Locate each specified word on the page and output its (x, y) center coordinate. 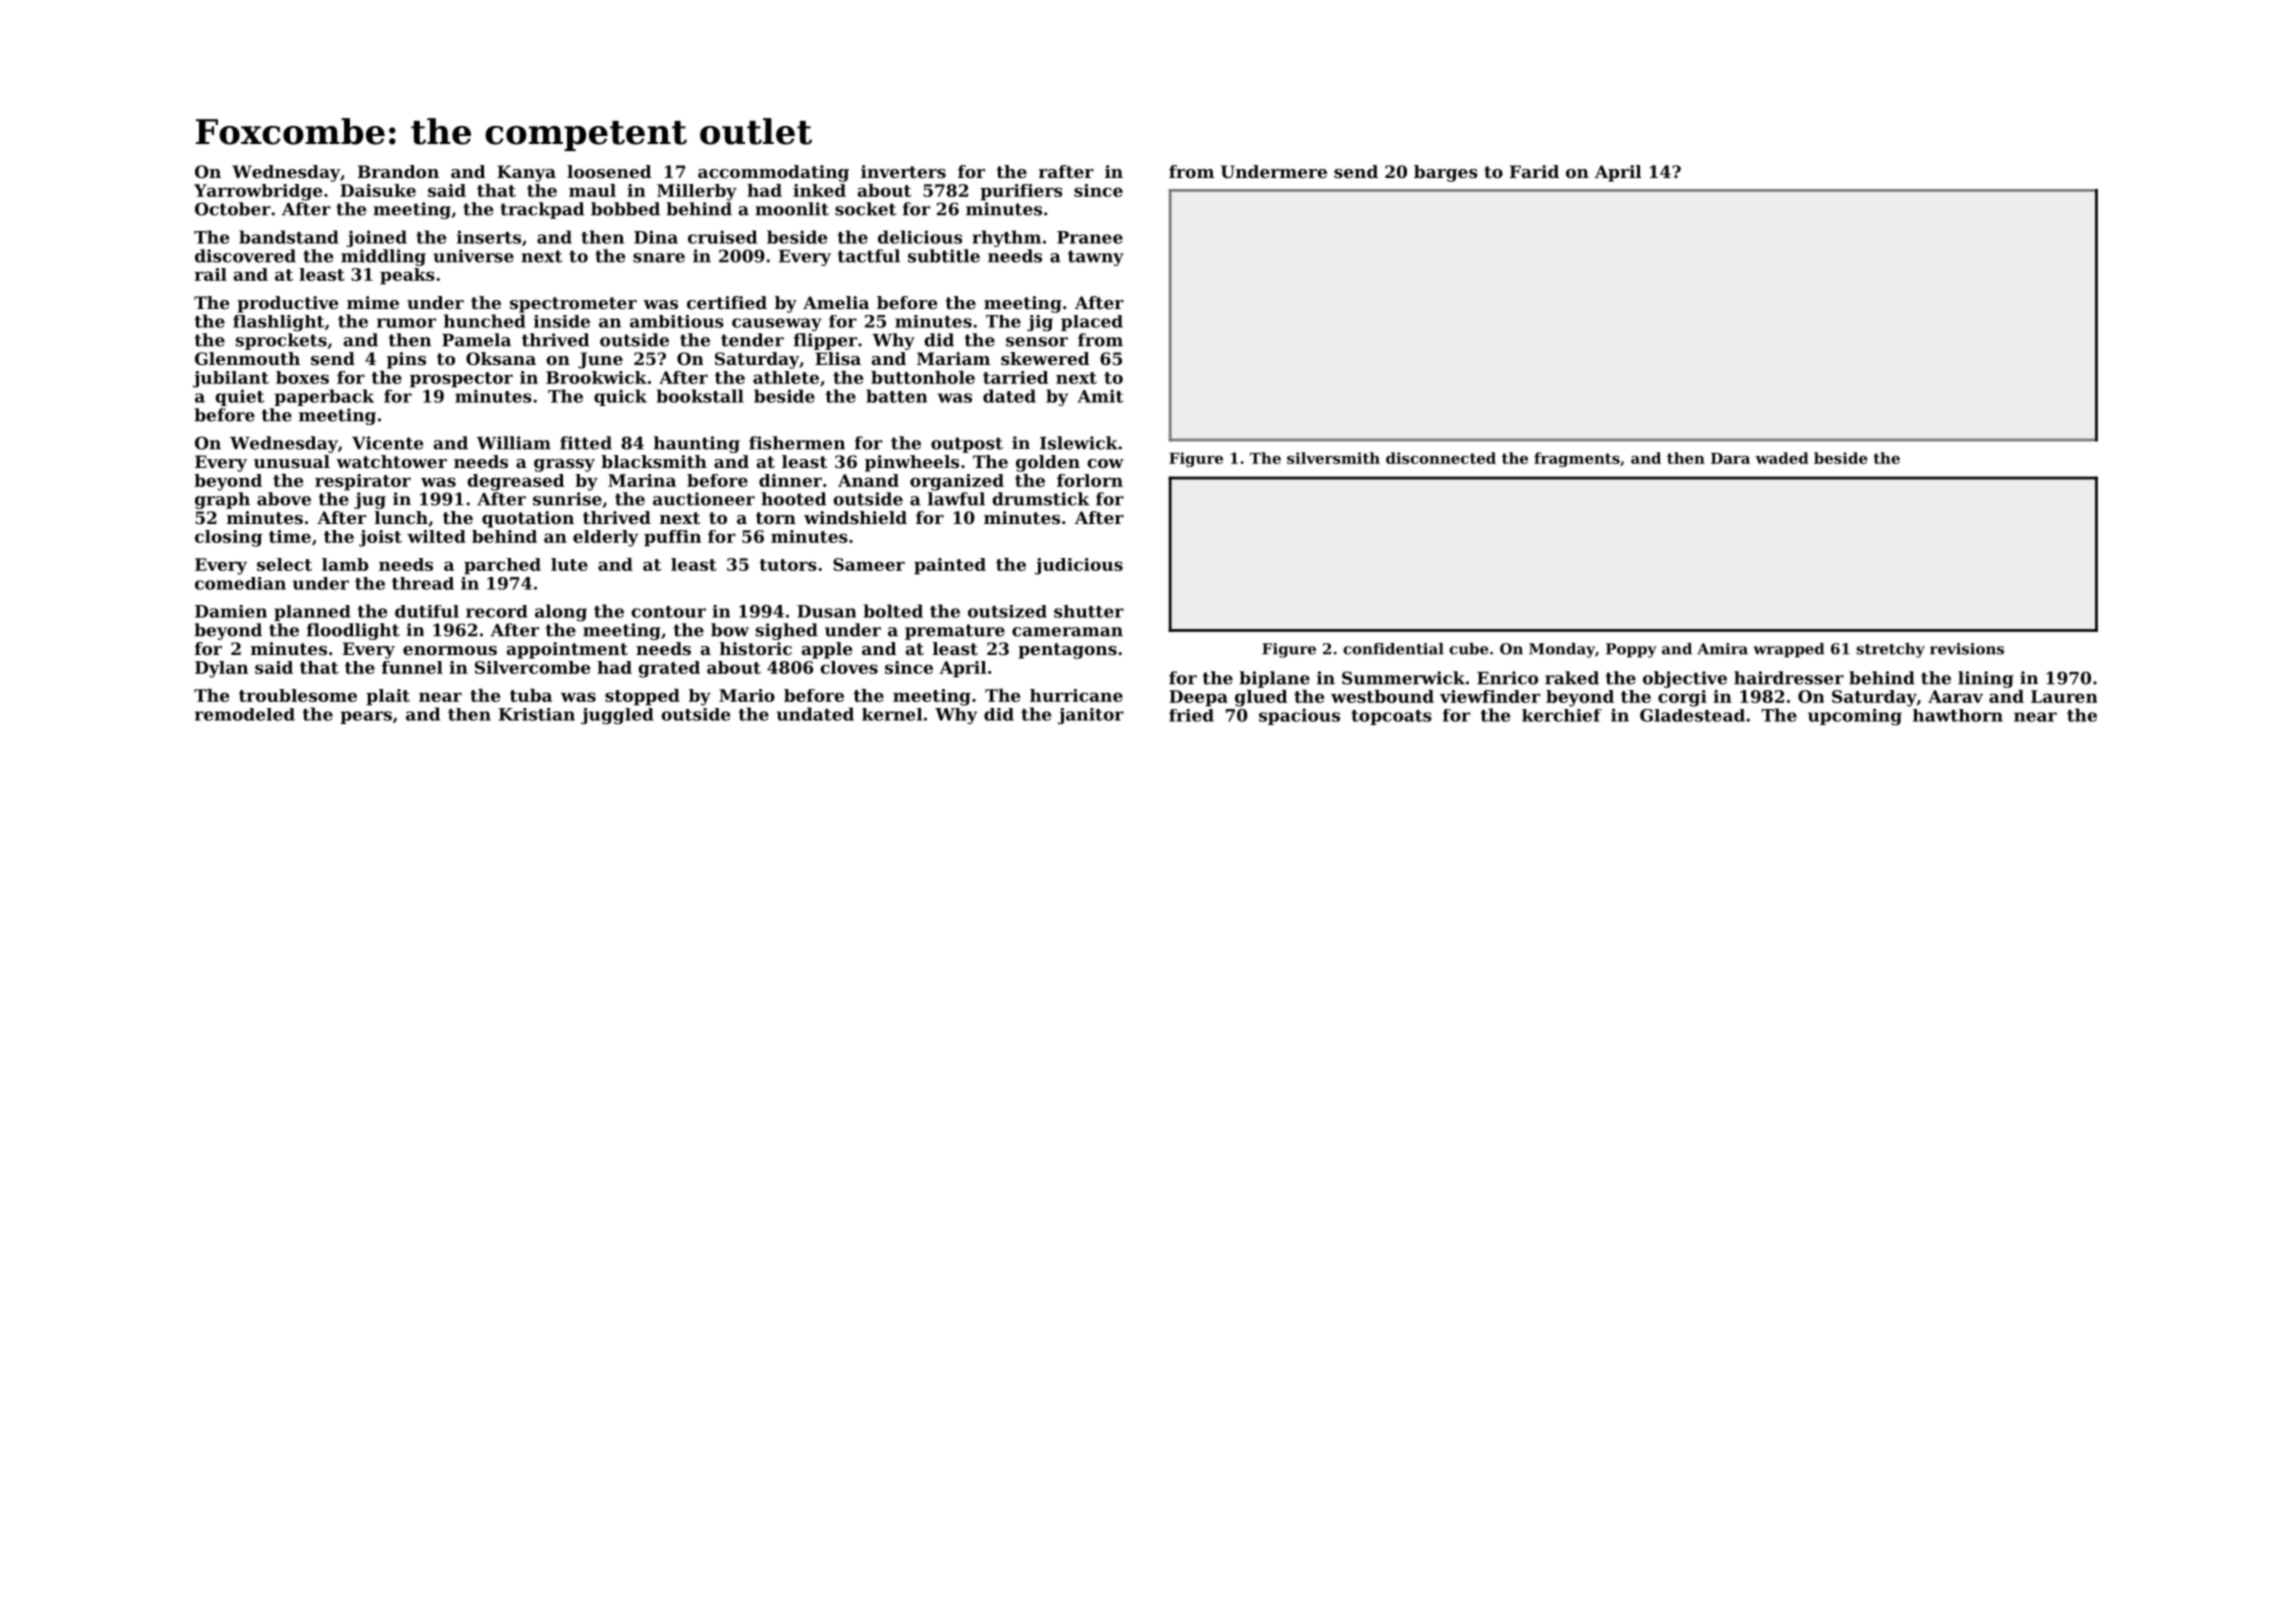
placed (1092, 323)
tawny (1096, 258)
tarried (1015, 377)
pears (366, 717)
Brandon (398, 171)
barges (1446, 173)
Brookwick (596, 377)
